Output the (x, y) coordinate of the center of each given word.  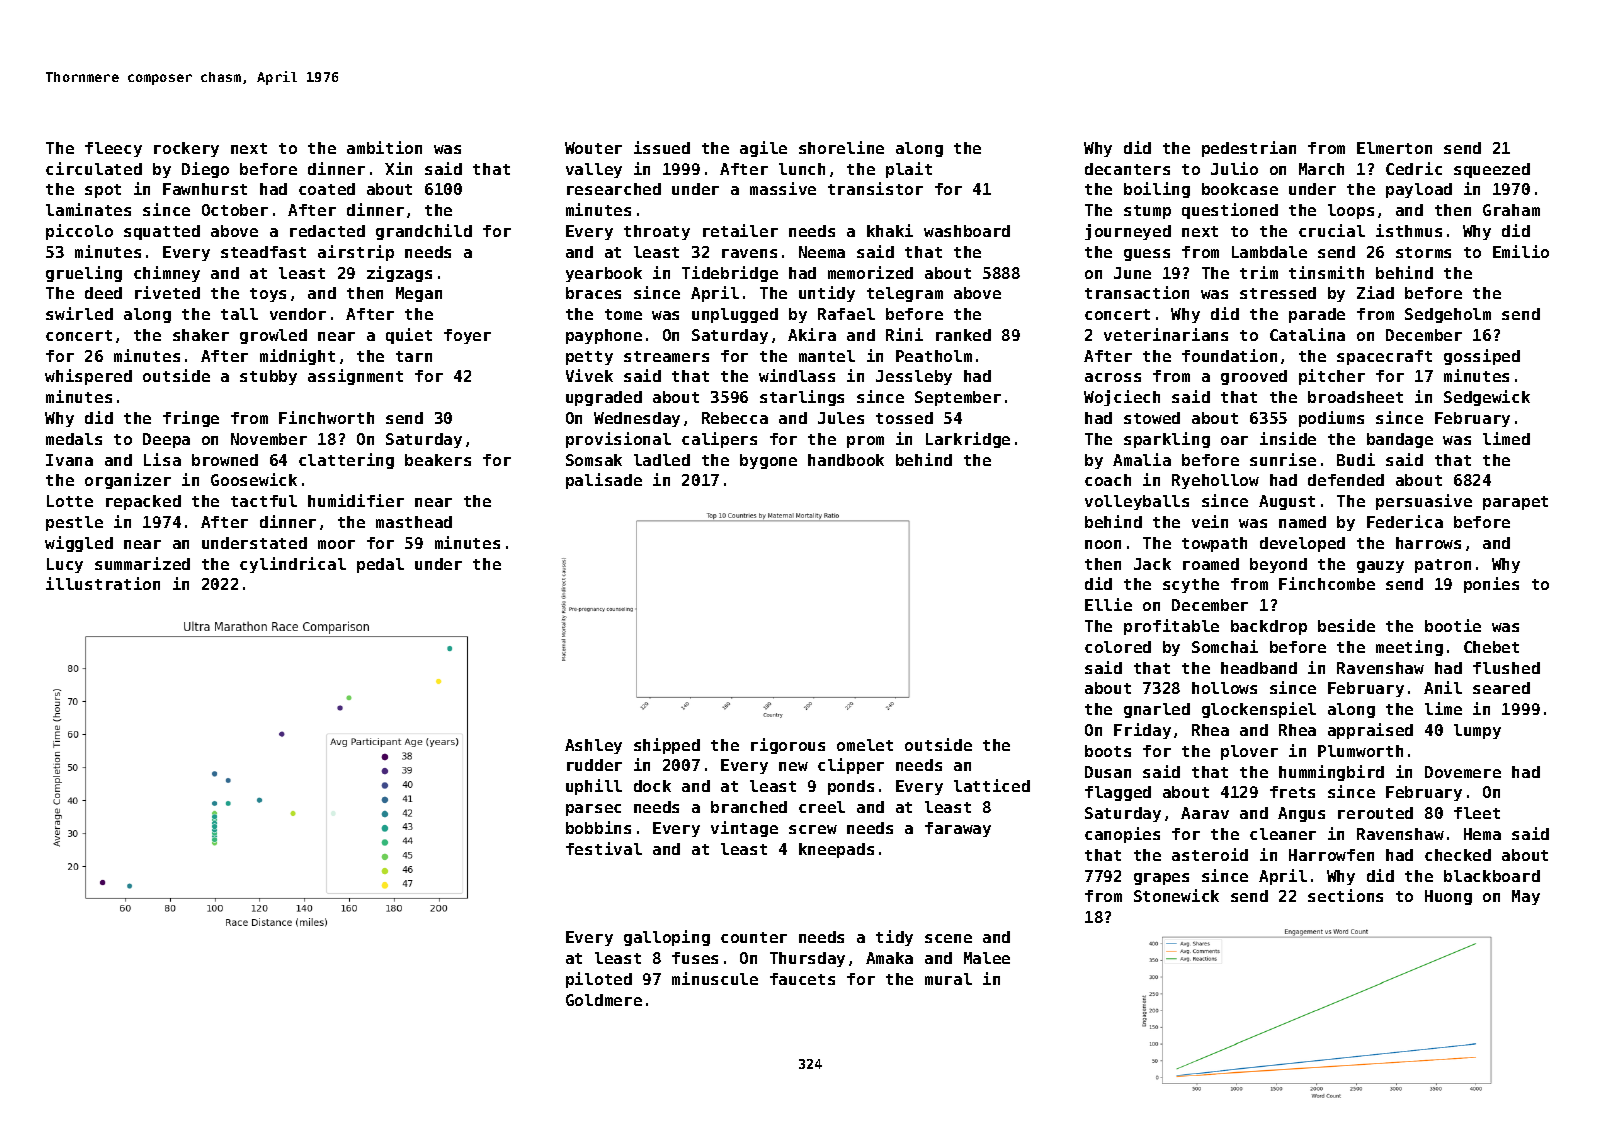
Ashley (593, 746)
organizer (128, 481)
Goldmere (604, 1000)
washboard (967, 231)
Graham (1511, 210)
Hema (1482, 834)
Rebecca (735, 418)
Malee (987, 958)
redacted (327, 231)
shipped (667, 746)
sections (1345, 895)
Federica (1405, 521)
